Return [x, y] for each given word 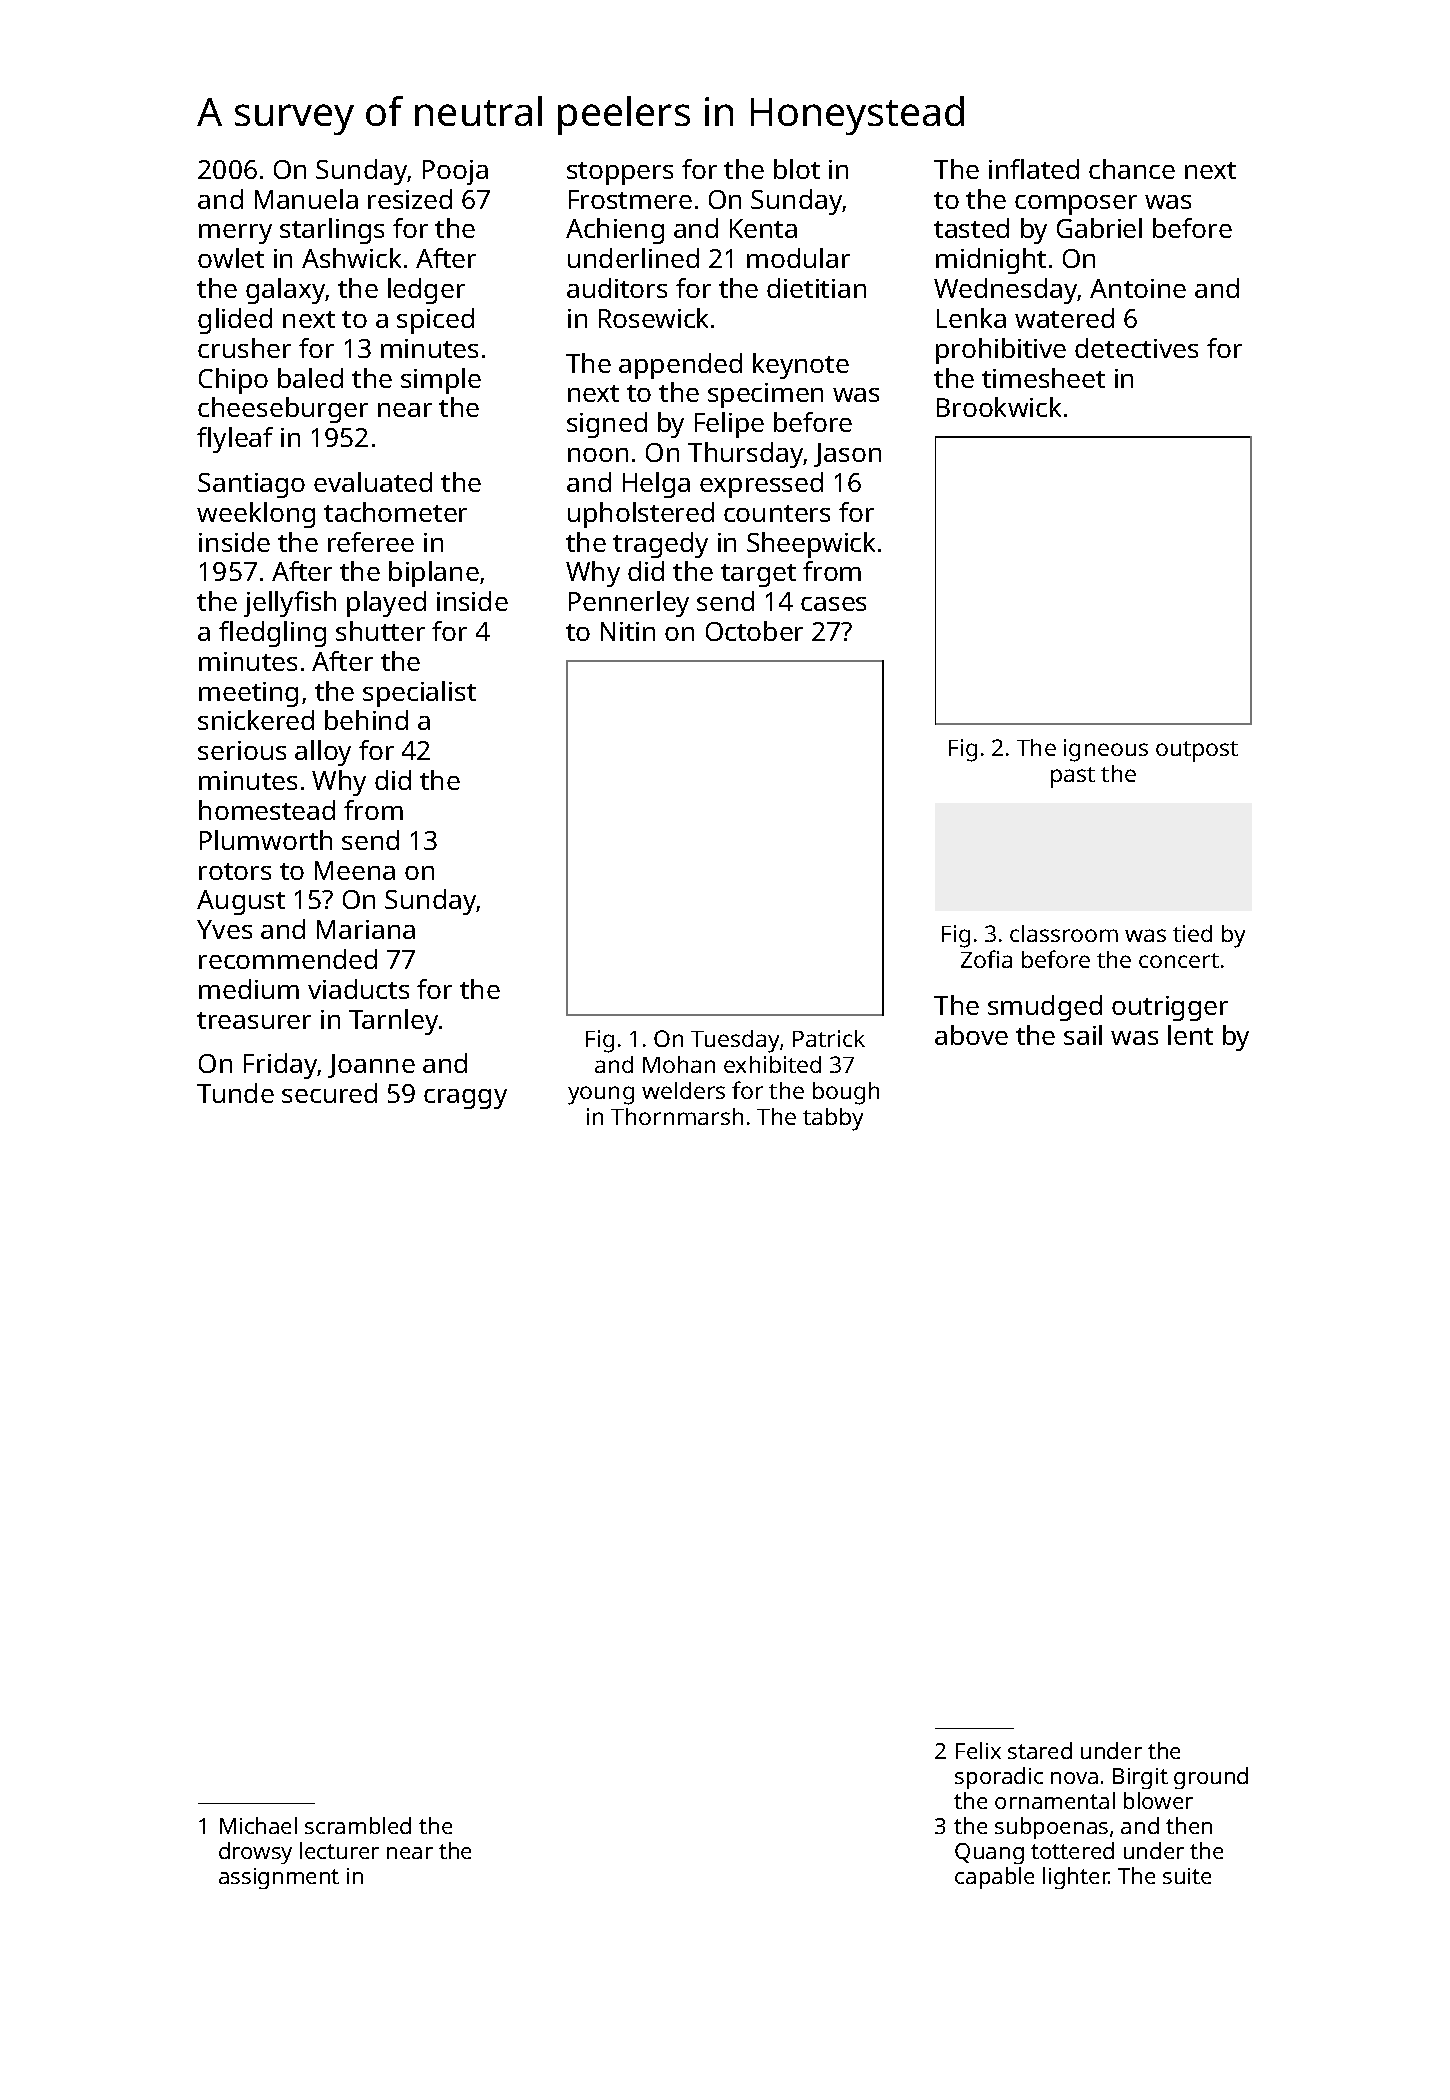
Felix [978, 1750]
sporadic [999, 1778]
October [754, 631]
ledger [426, 291]
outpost [1197, 751]
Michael [258, 1825]
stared [1040, 1750]
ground [1211, 1778]
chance [1132, 169]
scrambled [358, 1825]
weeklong [256, 515]
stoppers [620, 173]
